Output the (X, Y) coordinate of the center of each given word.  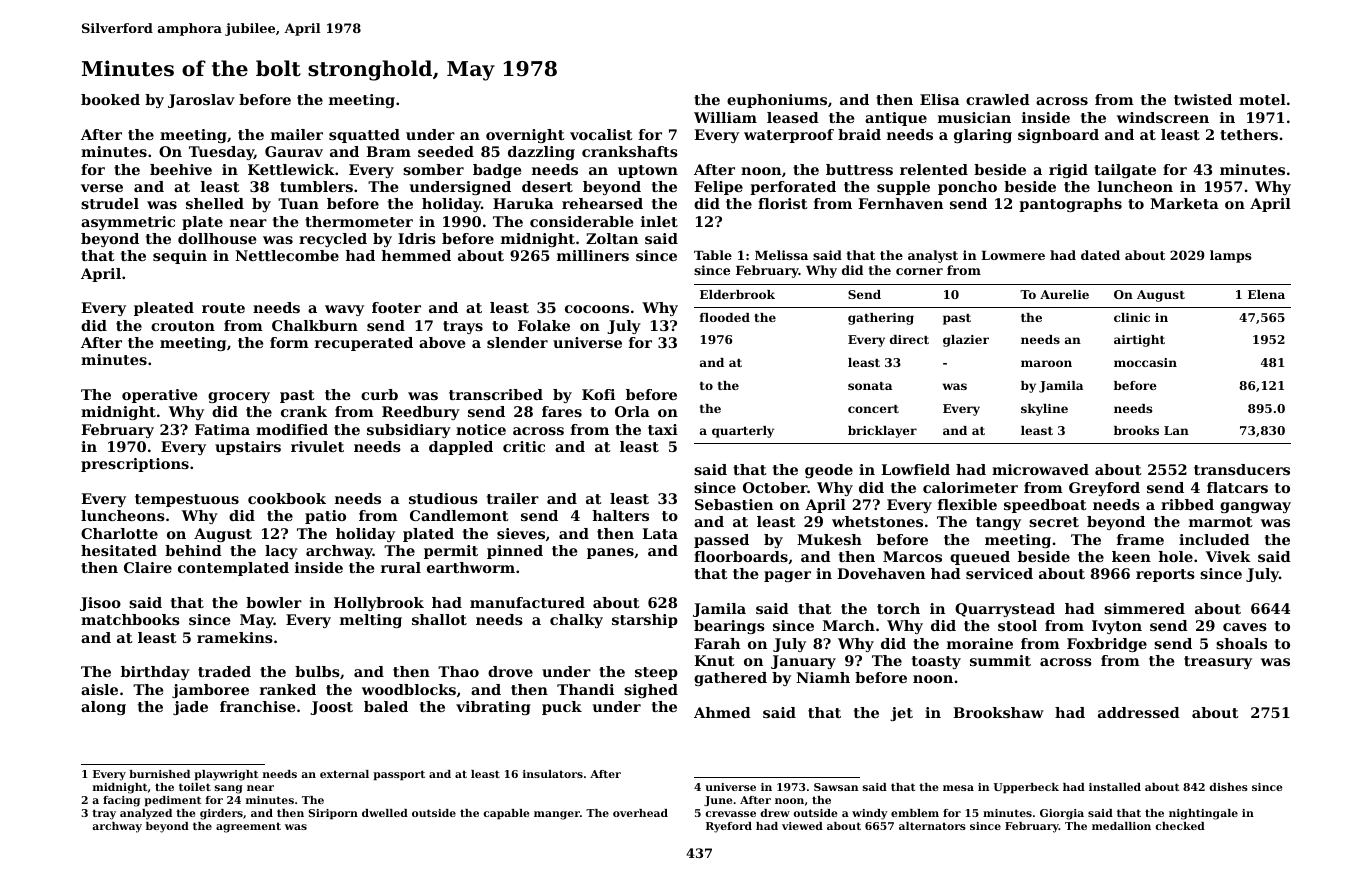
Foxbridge (1107, 645)
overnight (525, 136)
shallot (439, 619)
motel (1262, 99)
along (103, 708)
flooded (725, 317)
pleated (164, 309)
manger (557, 815)
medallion (1121, 826)
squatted (364, 136)
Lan (1176, 430)
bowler (274, 602)
